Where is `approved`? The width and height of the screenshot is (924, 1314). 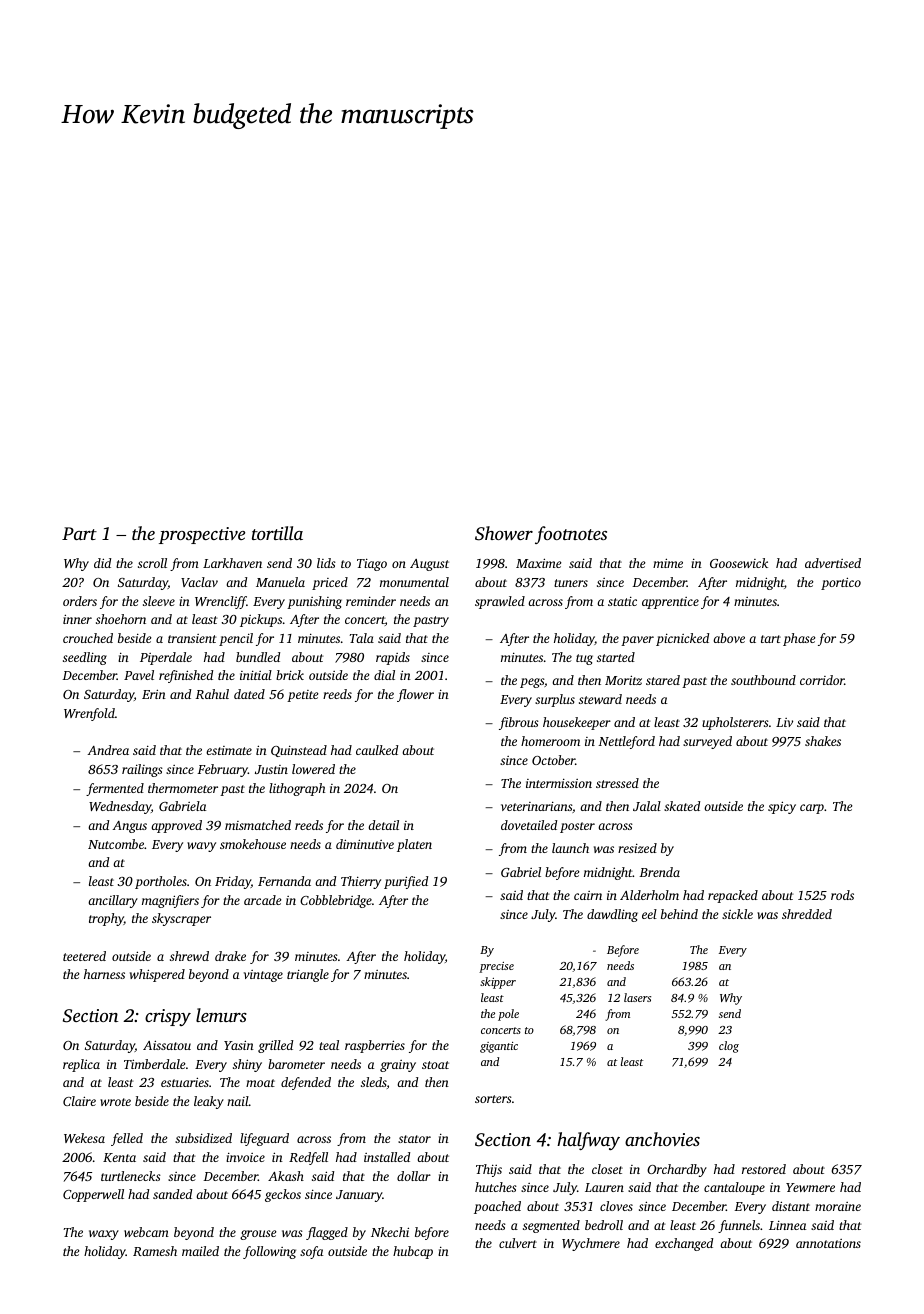
approved is located at coordinates (176, 826).
